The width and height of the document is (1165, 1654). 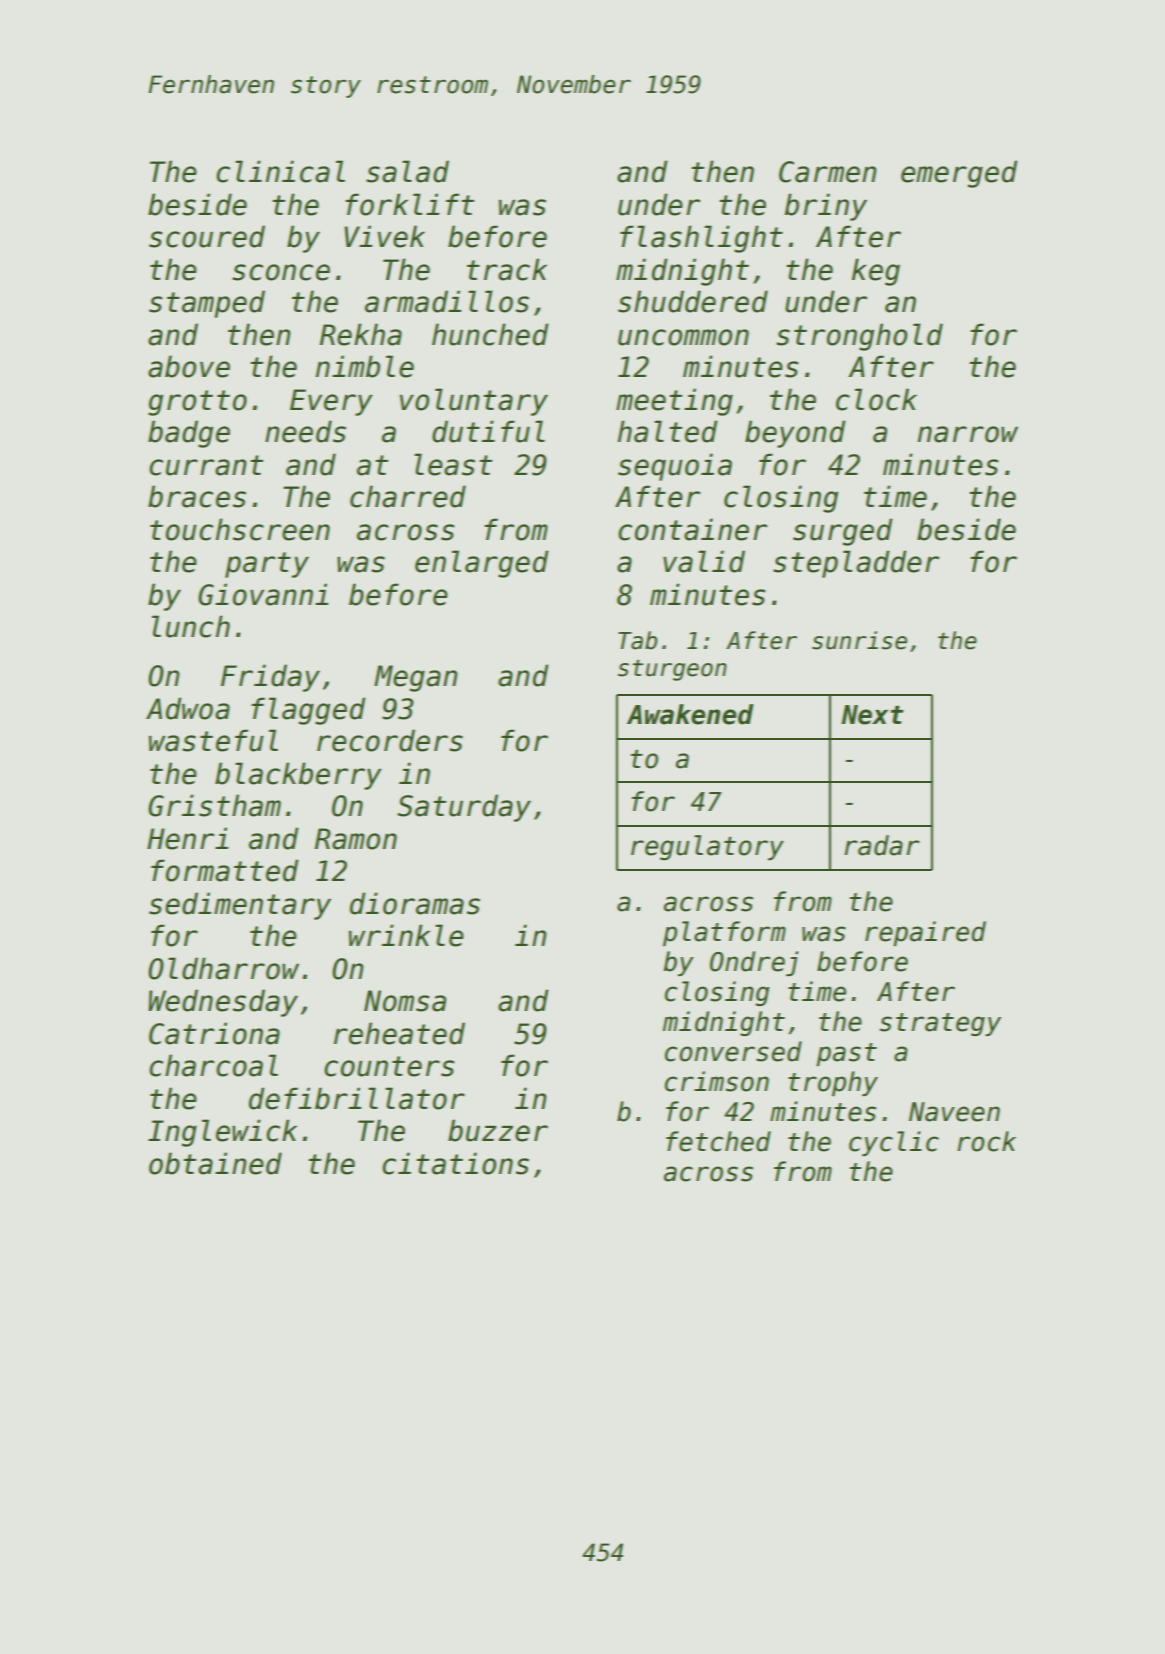 What do you see at coordinates (672, 670) in the document?
I see `sturgeon` at bounding box center [672, 670].
